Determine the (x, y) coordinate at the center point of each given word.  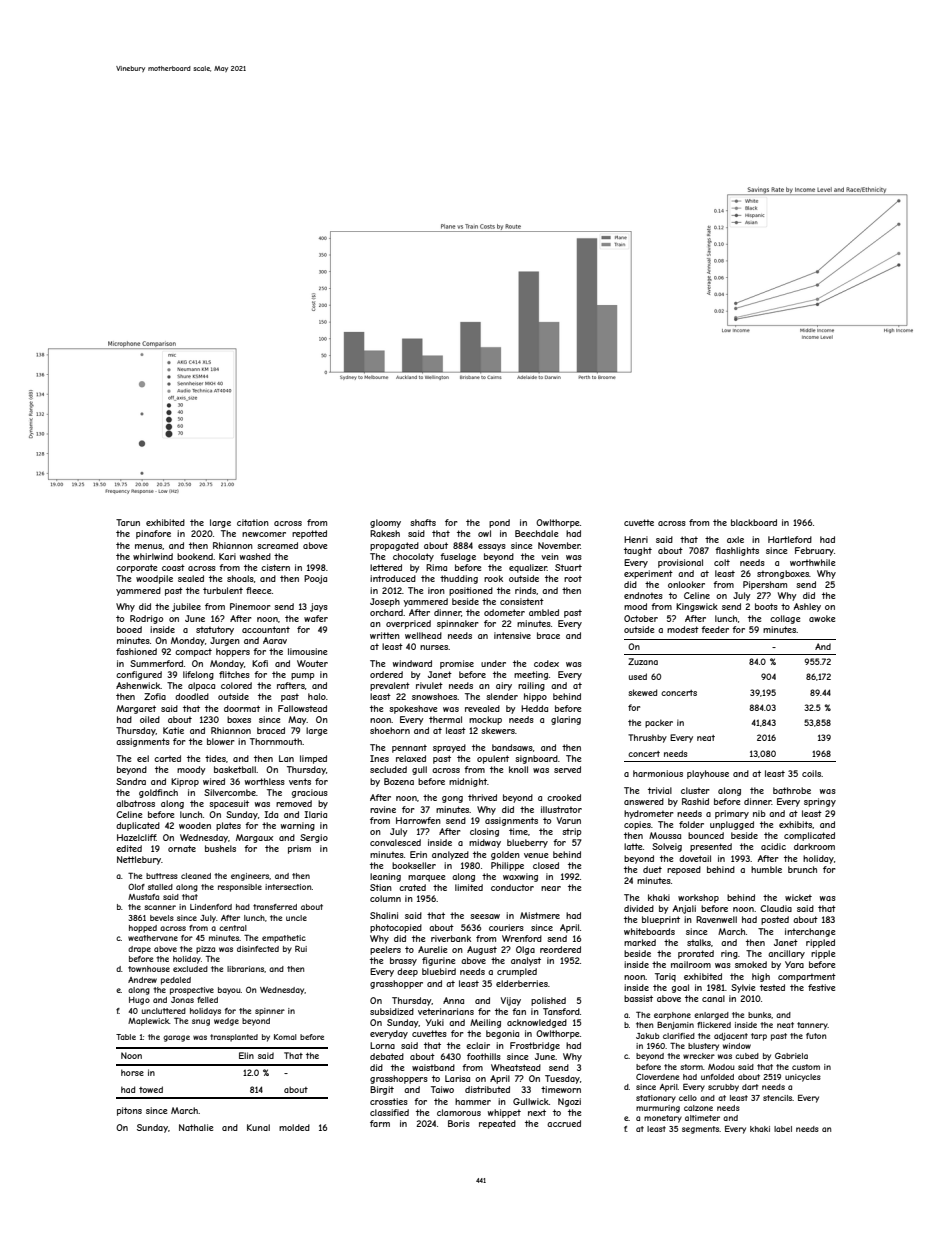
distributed (487, 1089)
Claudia (776, 908)
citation (253, 522)
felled (207, 1000)
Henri (636, 539)
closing (484, 832)
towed (151, 1089)
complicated (809, 836)
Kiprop (185, 782)
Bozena (399, 781)
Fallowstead (302, 708)
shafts (423, 522)
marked (640, 942)
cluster (695, 790)
